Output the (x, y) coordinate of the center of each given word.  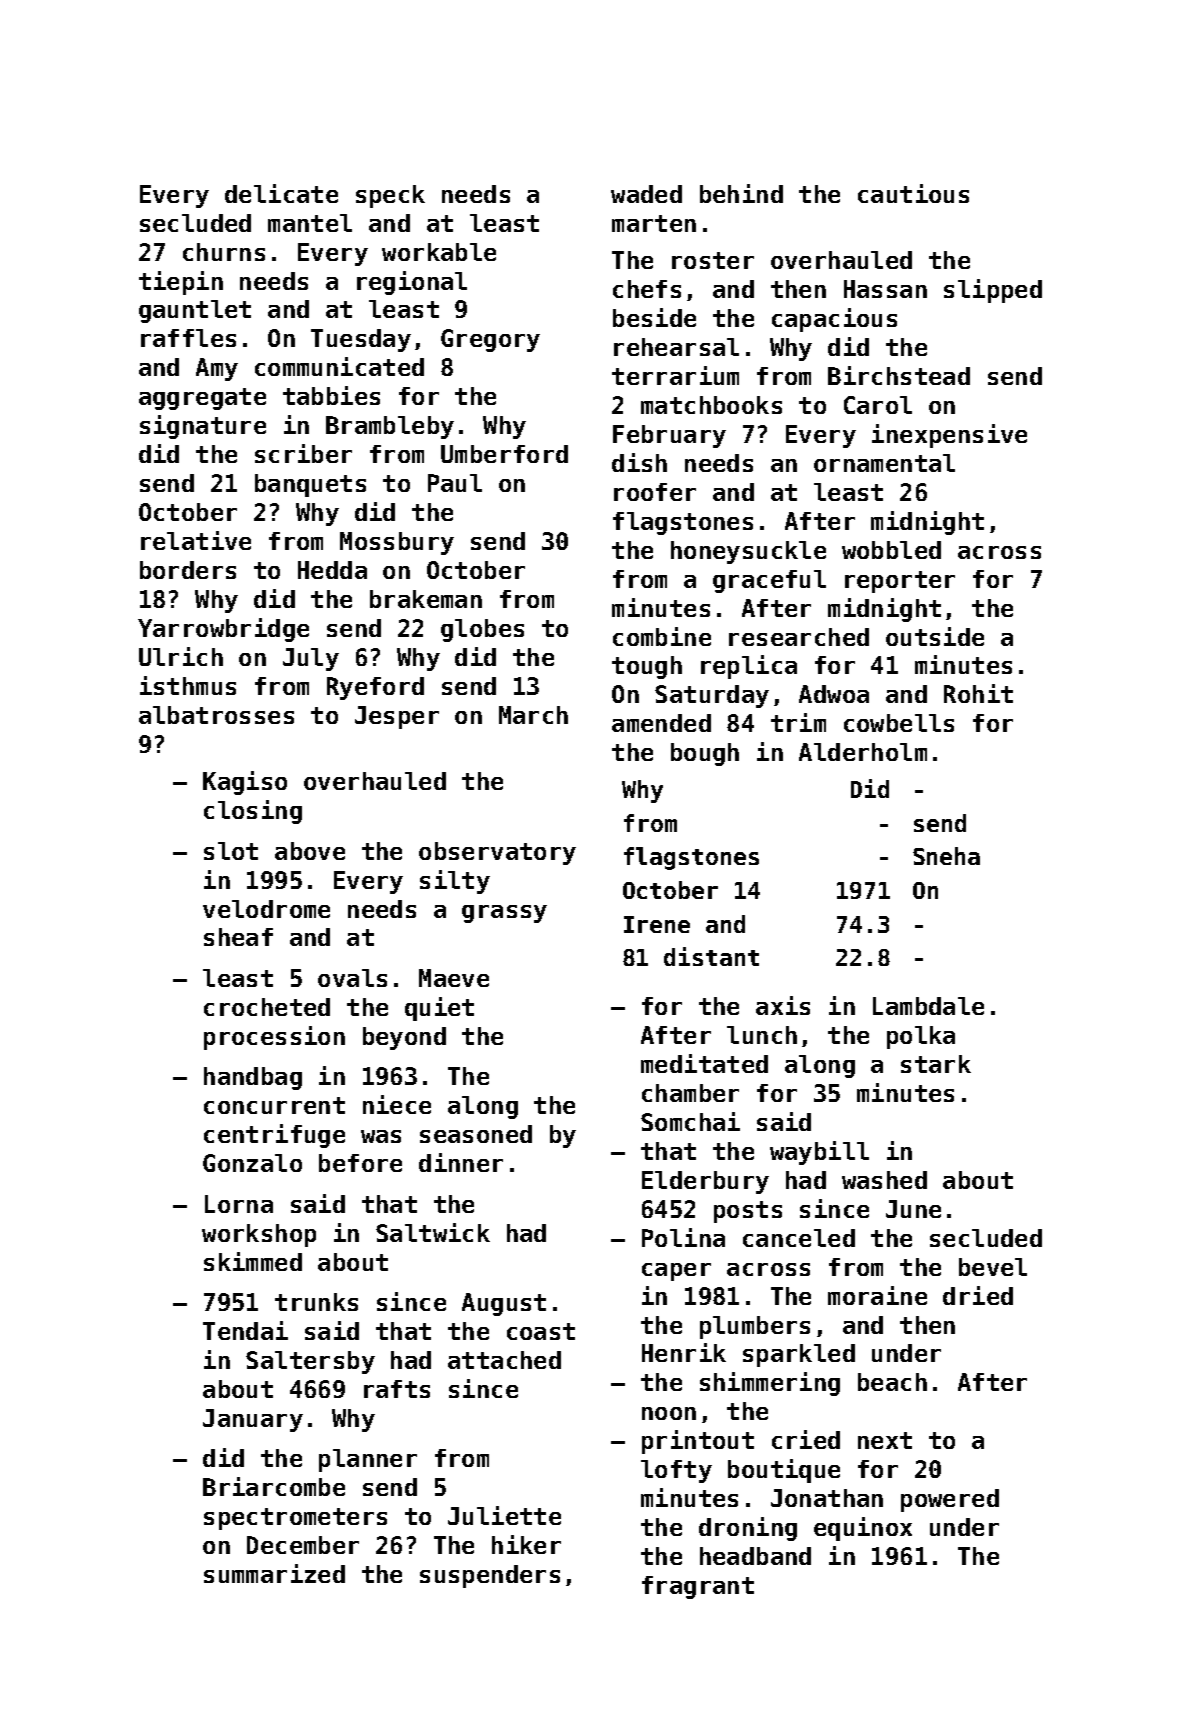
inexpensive (949, 436)
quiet (439, 1009)
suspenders (490, 1576)
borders (188, 570)
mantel (310, 223)
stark (936, 1064)
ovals (352, 978)
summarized (274, 1573)
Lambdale (928, 1006)
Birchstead (899, 375)
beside (654, 317)
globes (482, 630)
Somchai (690, 1121)
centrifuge (274, 1136)
